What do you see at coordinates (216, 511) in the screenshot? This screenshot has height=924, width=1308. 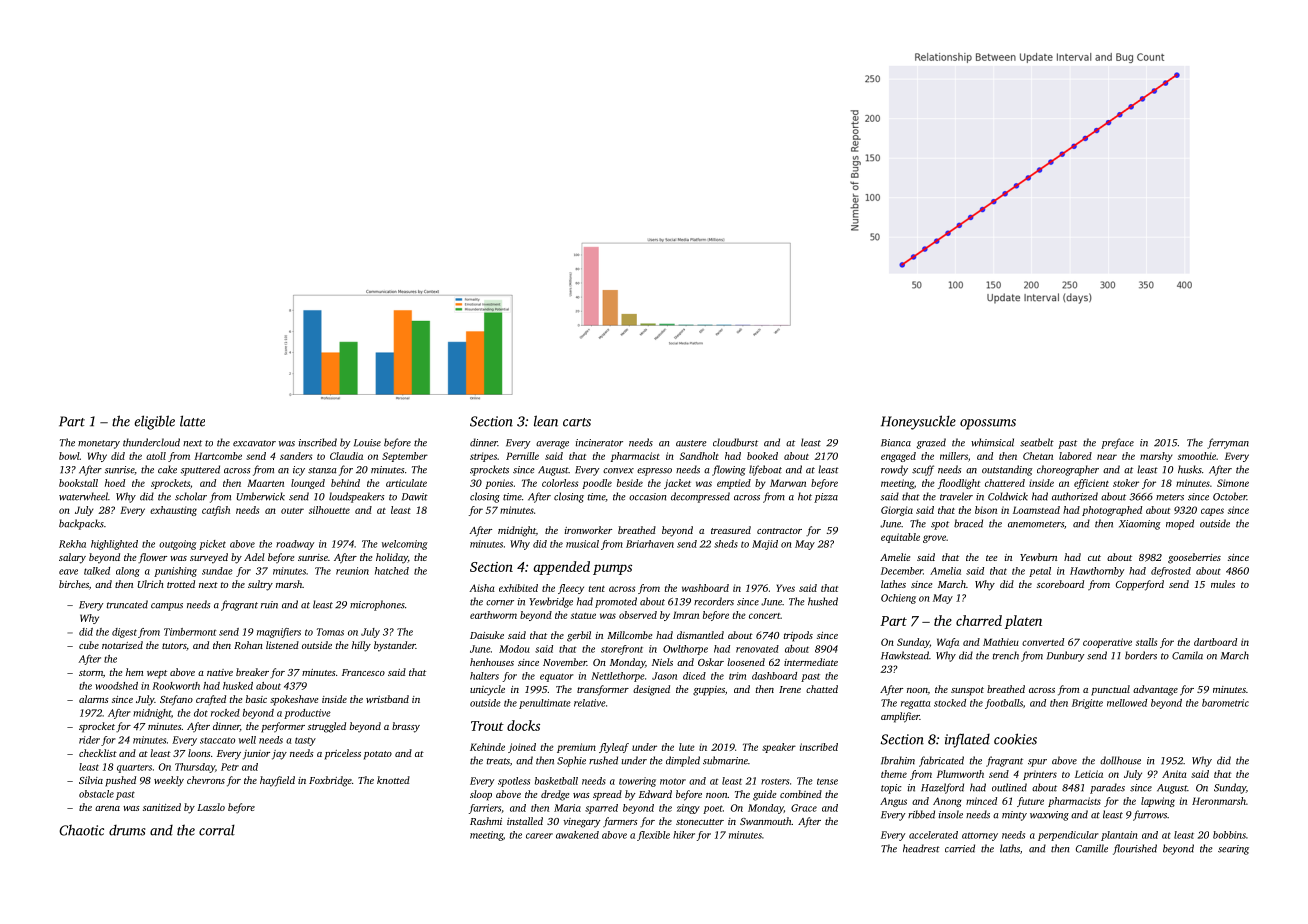 I see `catfish` at bounding box center [216, 511].
